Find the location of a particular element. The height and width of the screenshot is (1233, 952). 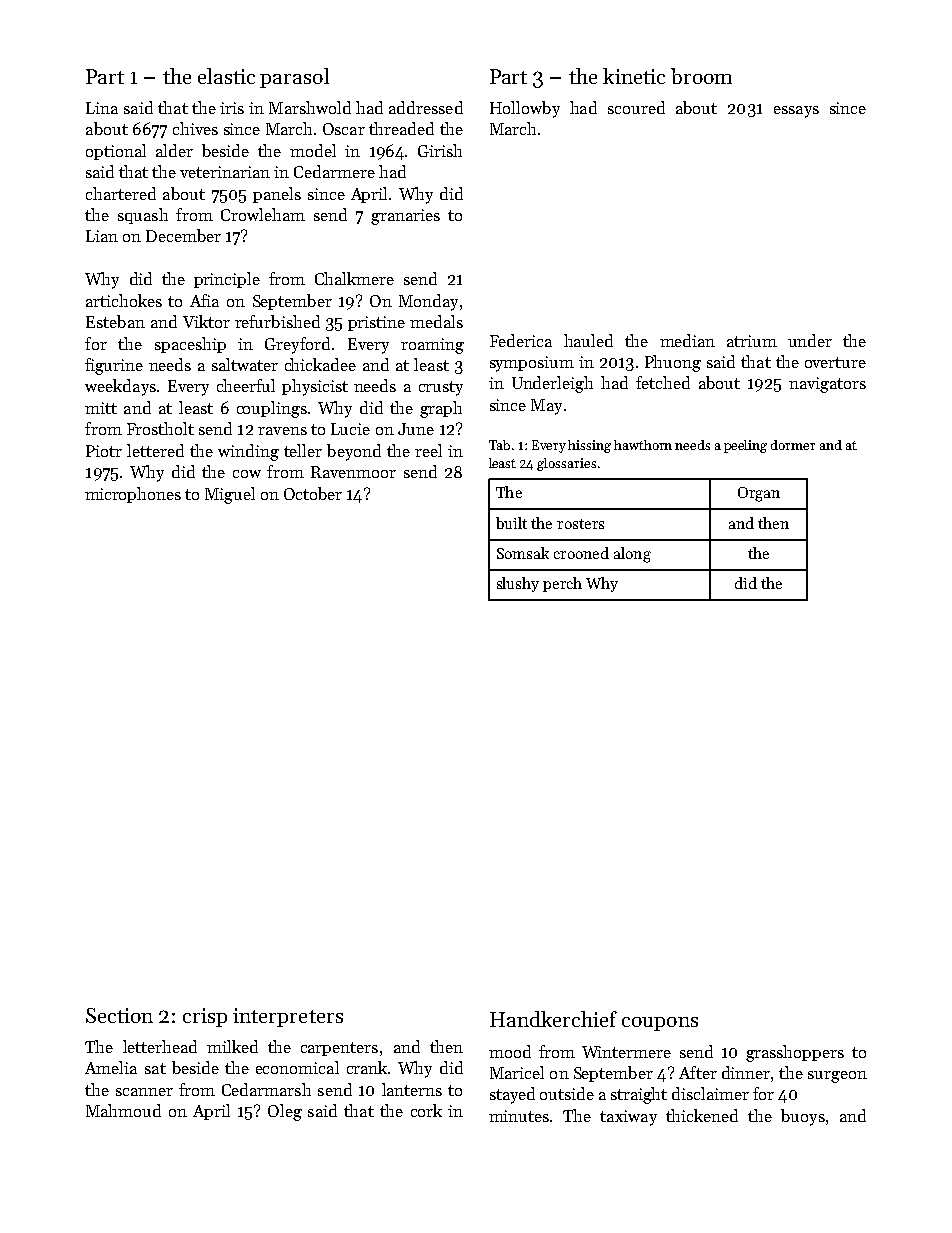

slushy is located at coordinates (518, 584).
